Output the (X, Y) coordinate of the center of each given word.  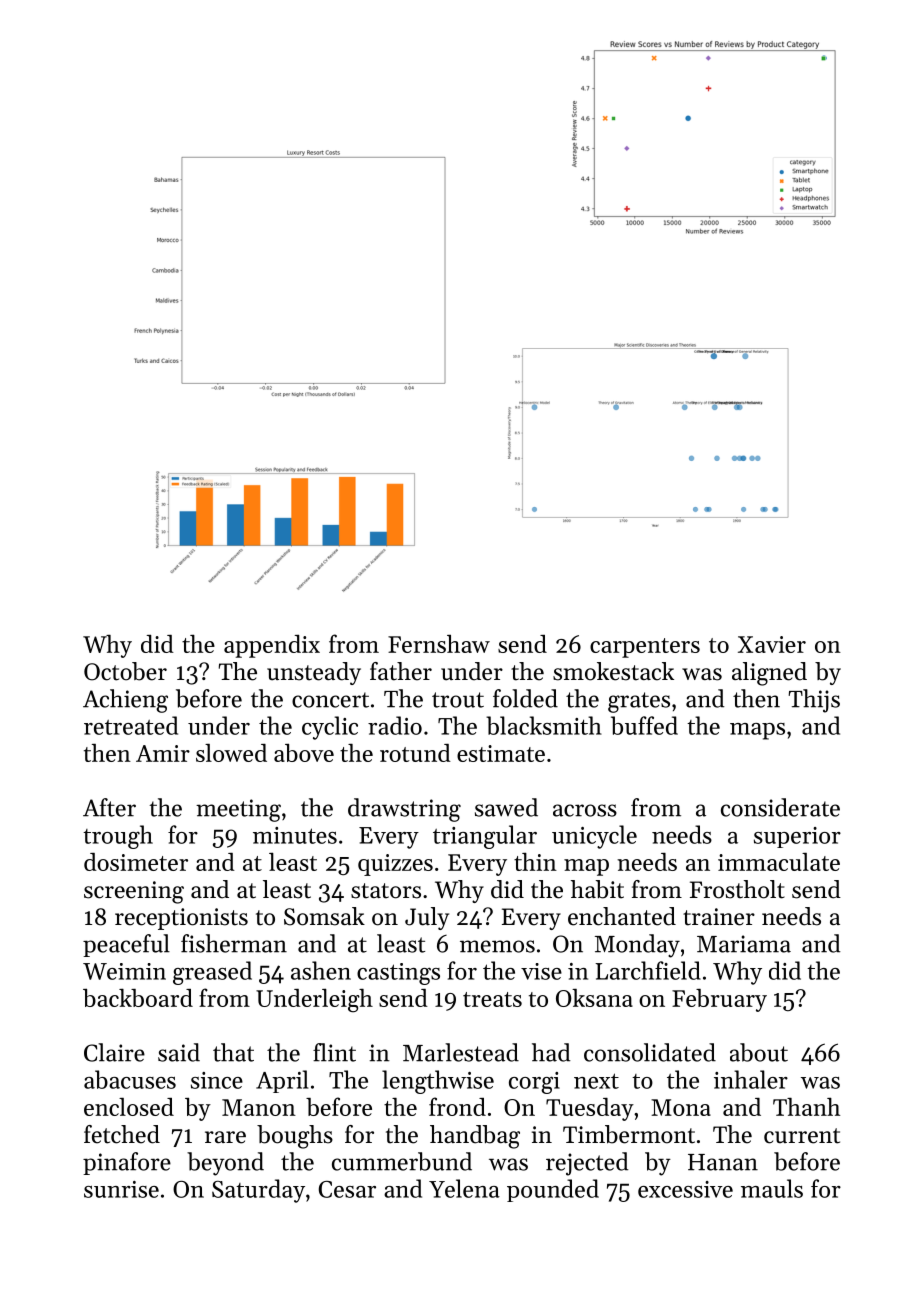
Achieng (125, 701)
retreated (131, 725)
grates (639, 702)
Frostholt (737, 889)
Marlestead (461, 1052)
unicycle (594, 837)
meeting (238, 810)
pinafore (127, 1163)
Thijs (814, 701)
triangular (485, 837)
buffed (644, 725)
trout (458, 700)
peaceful (126, 945)
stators (386, 891)
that (233, 1052)
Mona (681, 1107)
